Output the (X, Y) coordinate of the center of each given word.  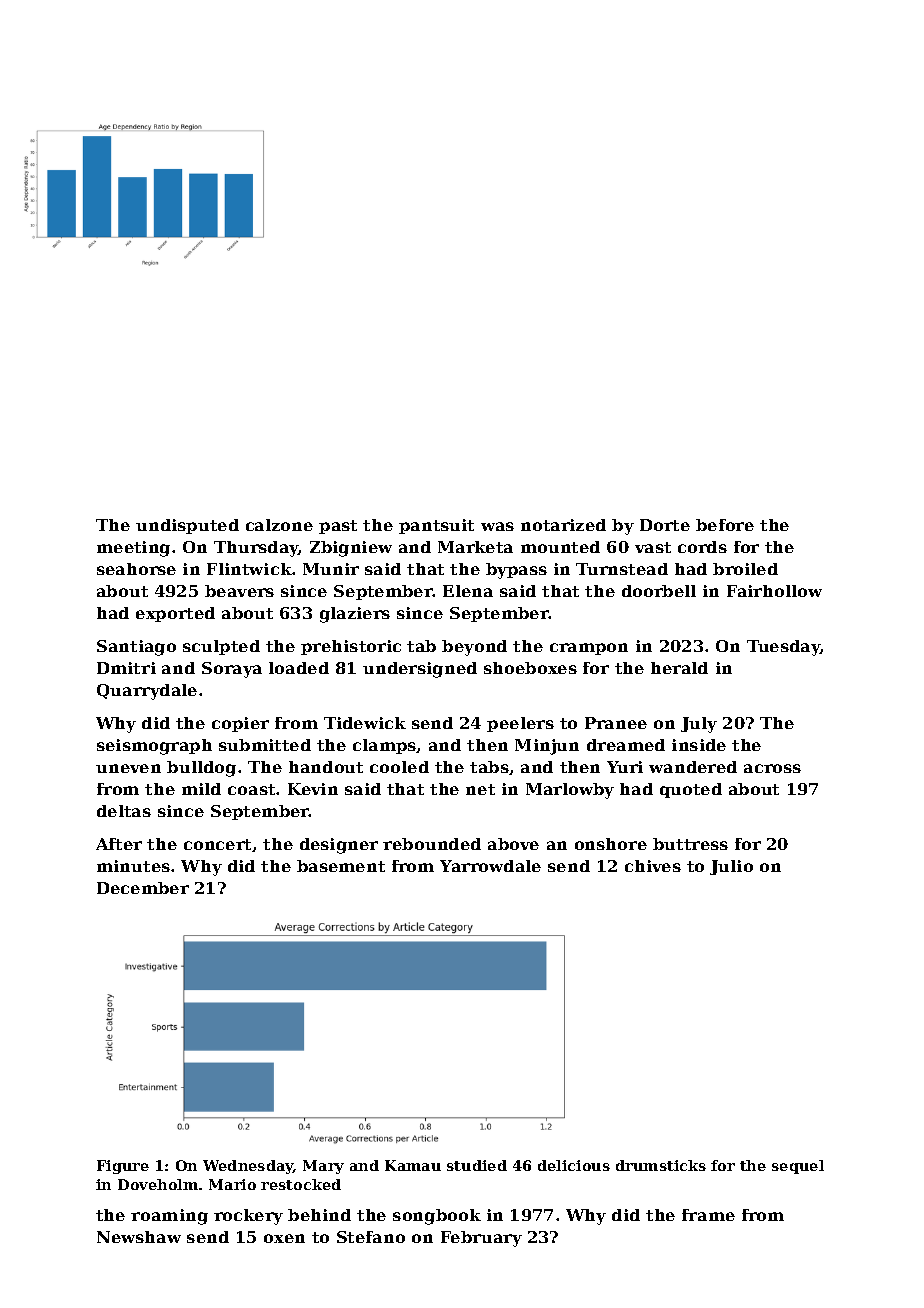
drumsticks (661, 1165)
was (497, 526)
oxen (284, 1238)
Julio (731, 867)
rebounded (432, 844)
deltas (124, 811)
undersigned (420, 670)
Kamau (413, 1165)
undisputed (187, 526)
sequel (798, 1167)
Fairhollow (774, 591)
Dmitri (126, 668)
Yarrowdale (490, 866)
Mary (323, 1167)
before (725, 525)
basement (341, 866)
